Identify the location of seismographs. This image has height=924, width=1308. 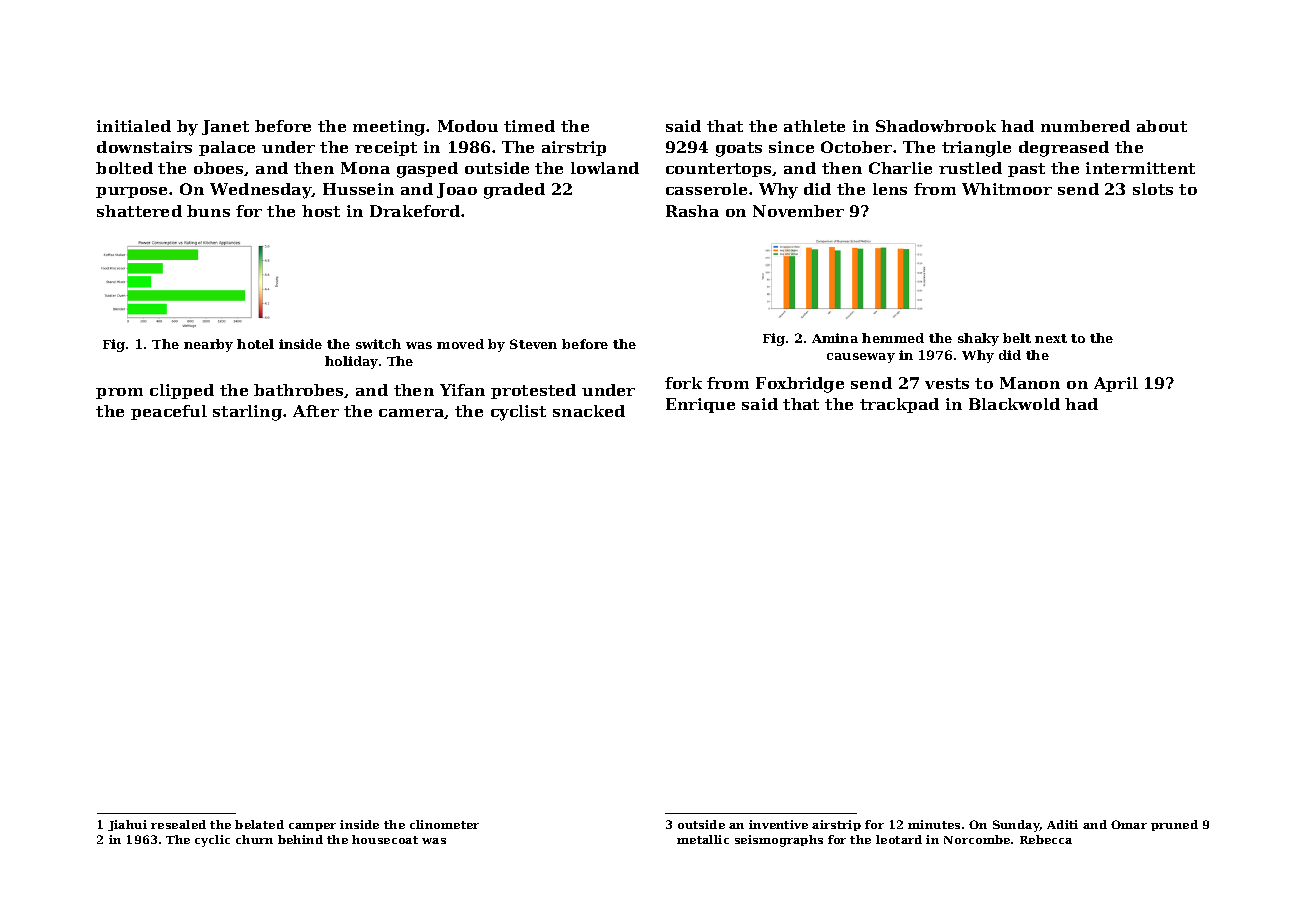
(779, 841).
